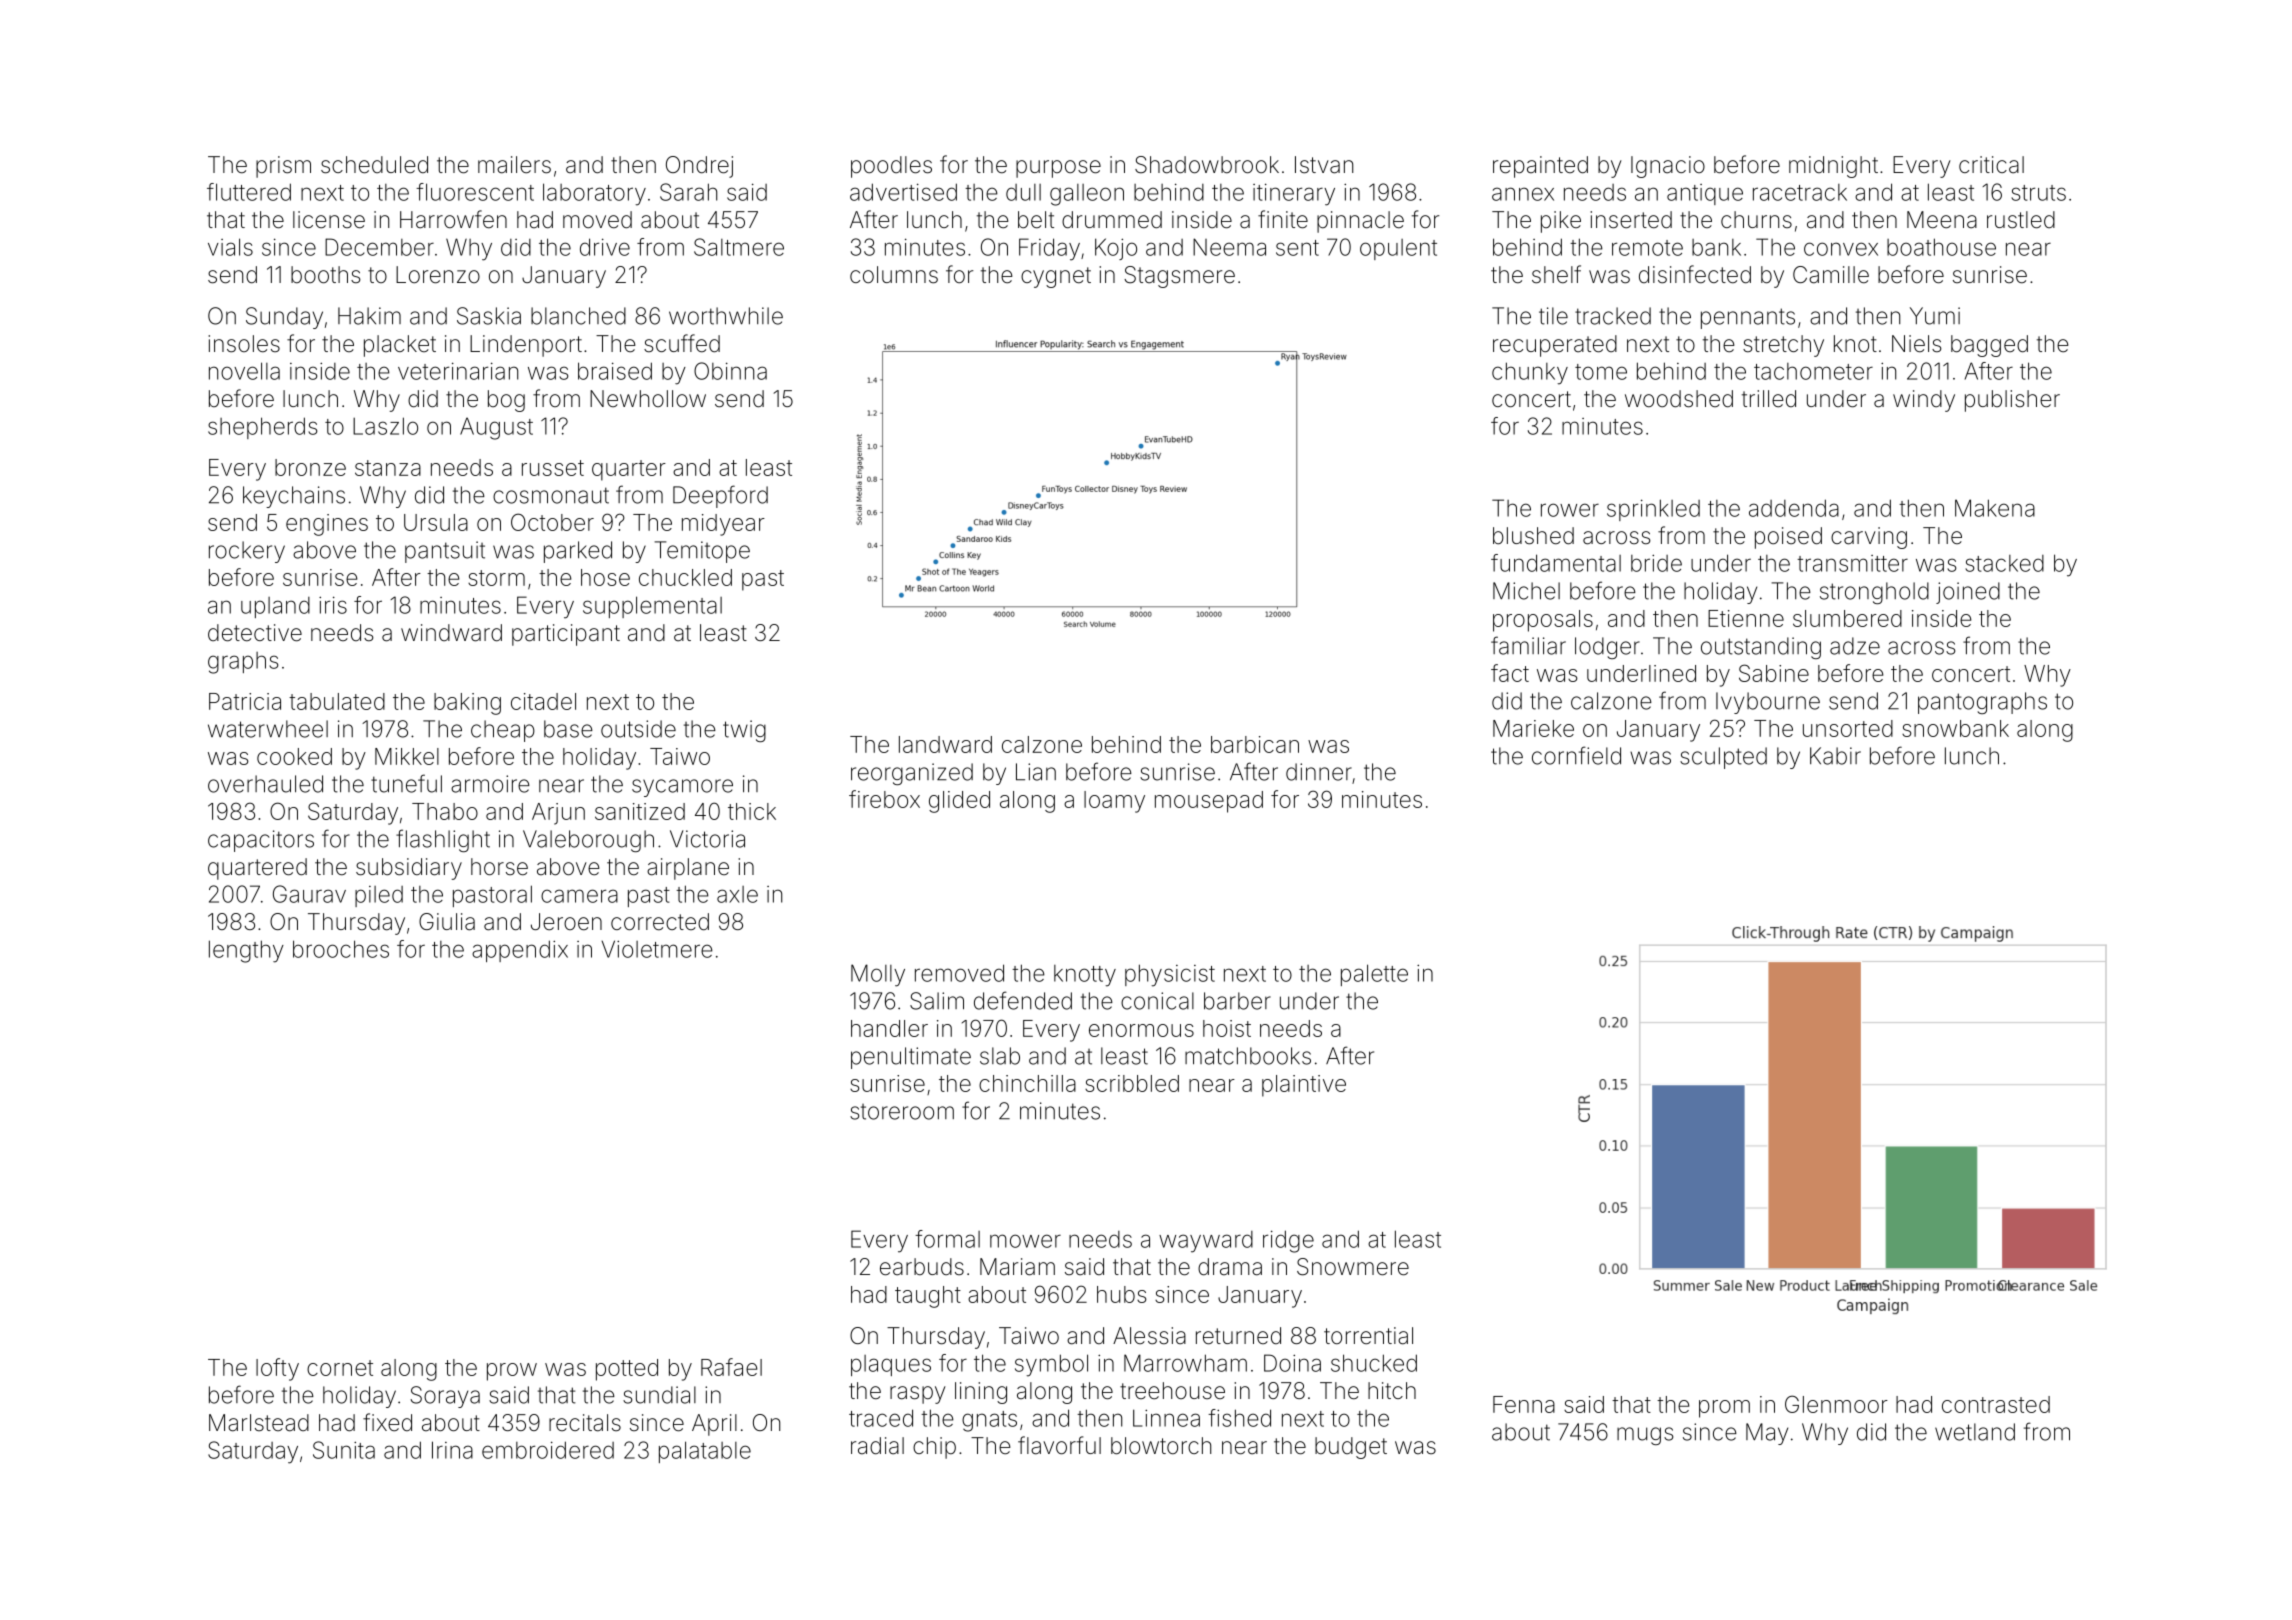 This page has width=2292, height=1620. Describe the element at coordinates (934, 1448) in the page. I see `chip` at that location.
